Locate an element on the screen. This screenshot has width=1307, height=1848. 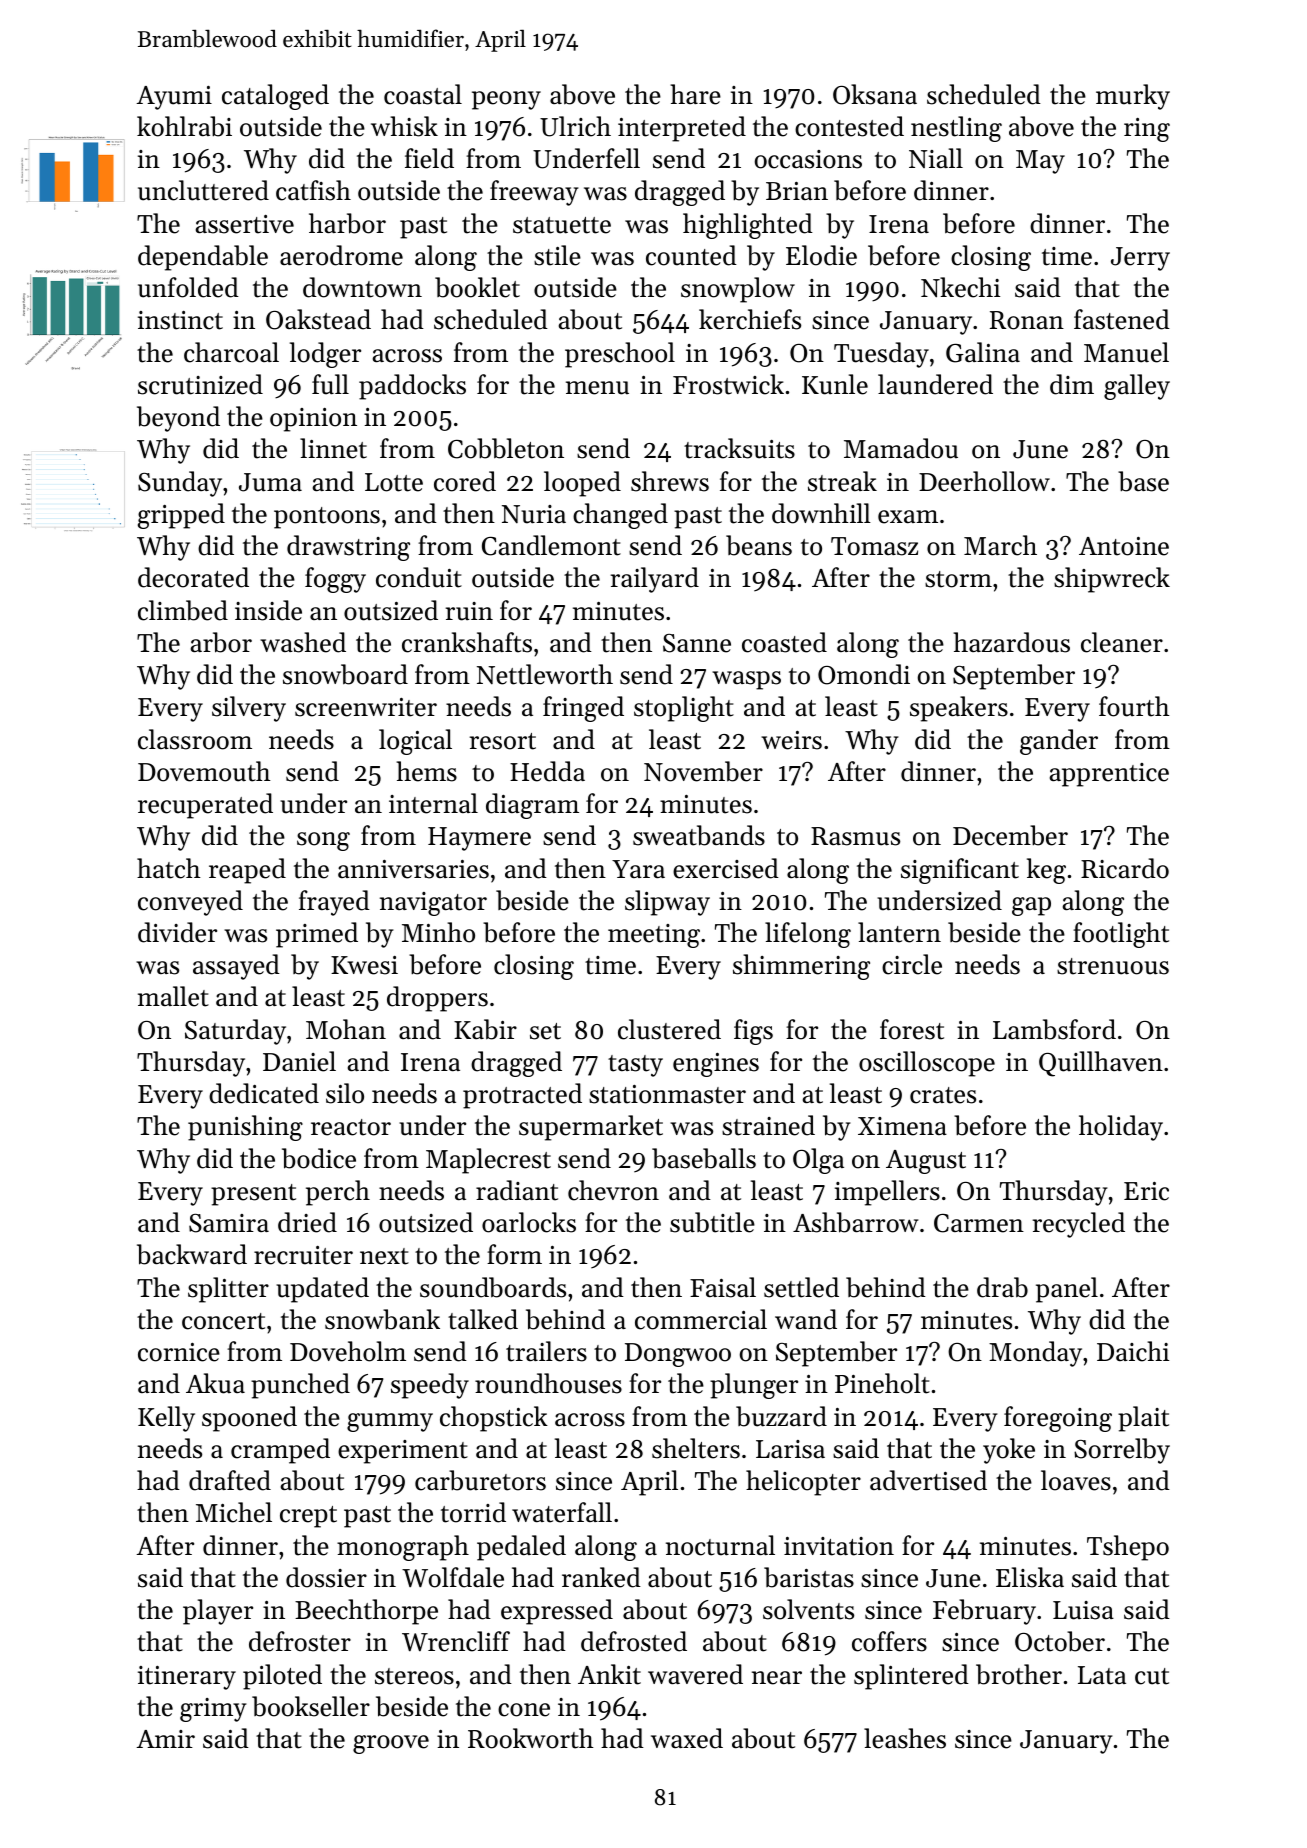
cataloged is located at coordinates (275, 97).
